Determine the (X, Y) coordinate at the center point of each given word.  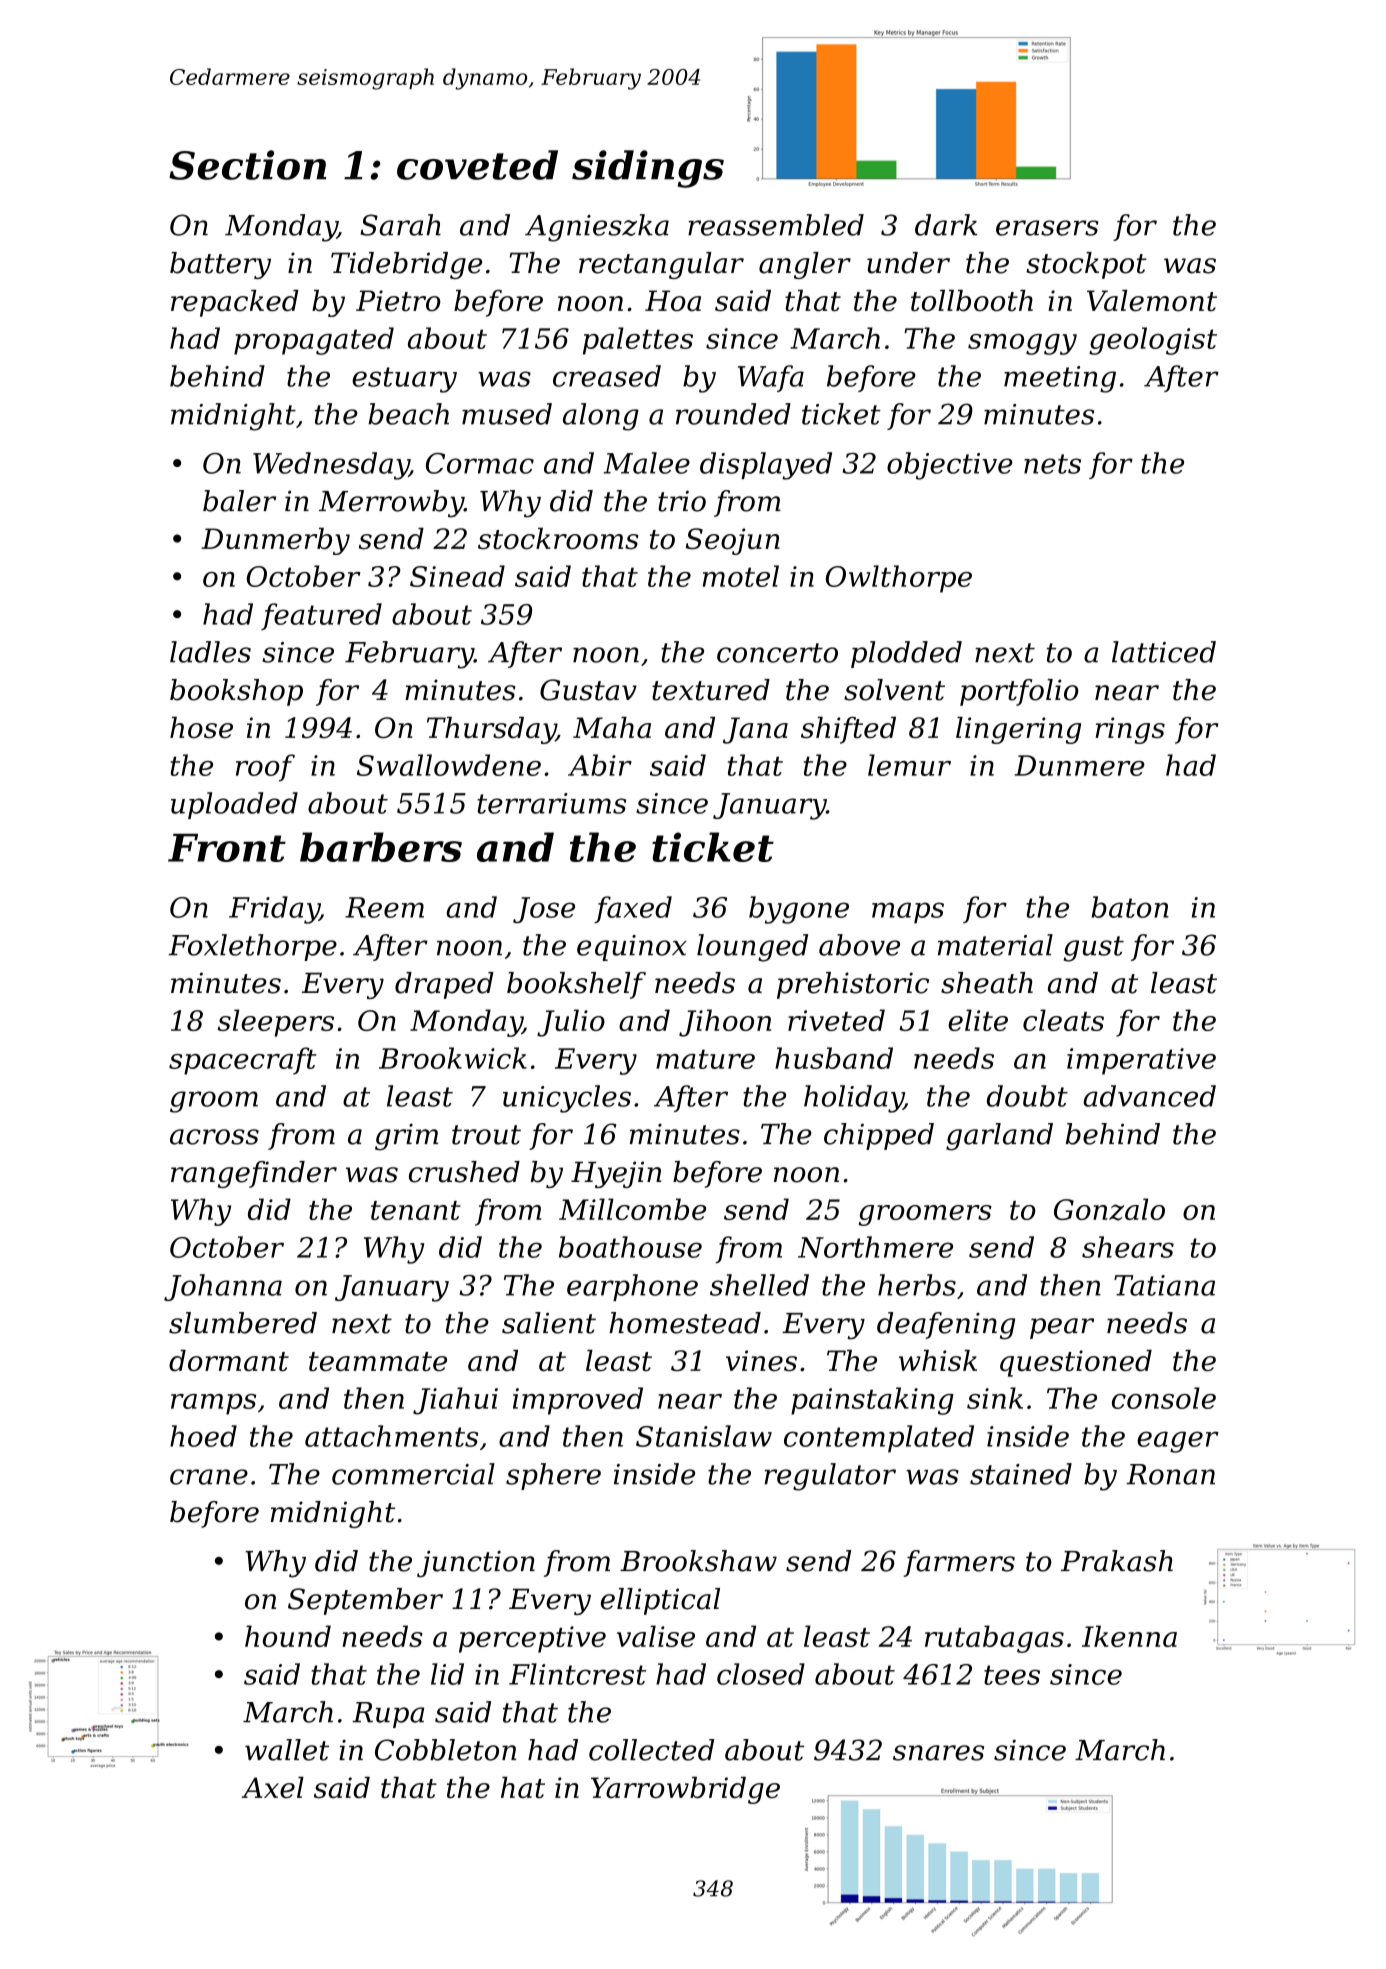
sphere (553, 1476)
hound (288, 1636)
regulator (830, 1477)
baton (1130, 907)
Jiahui (455, 1401)
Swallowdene (449, 765)
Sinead (457, 576)
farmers (959, 1563)
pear (1062, 1328)
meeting (1060, 379)
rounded (733, 414)
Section (248, 165)
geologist (1153, 341)
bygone (799, 910)
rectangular (661, 265)
